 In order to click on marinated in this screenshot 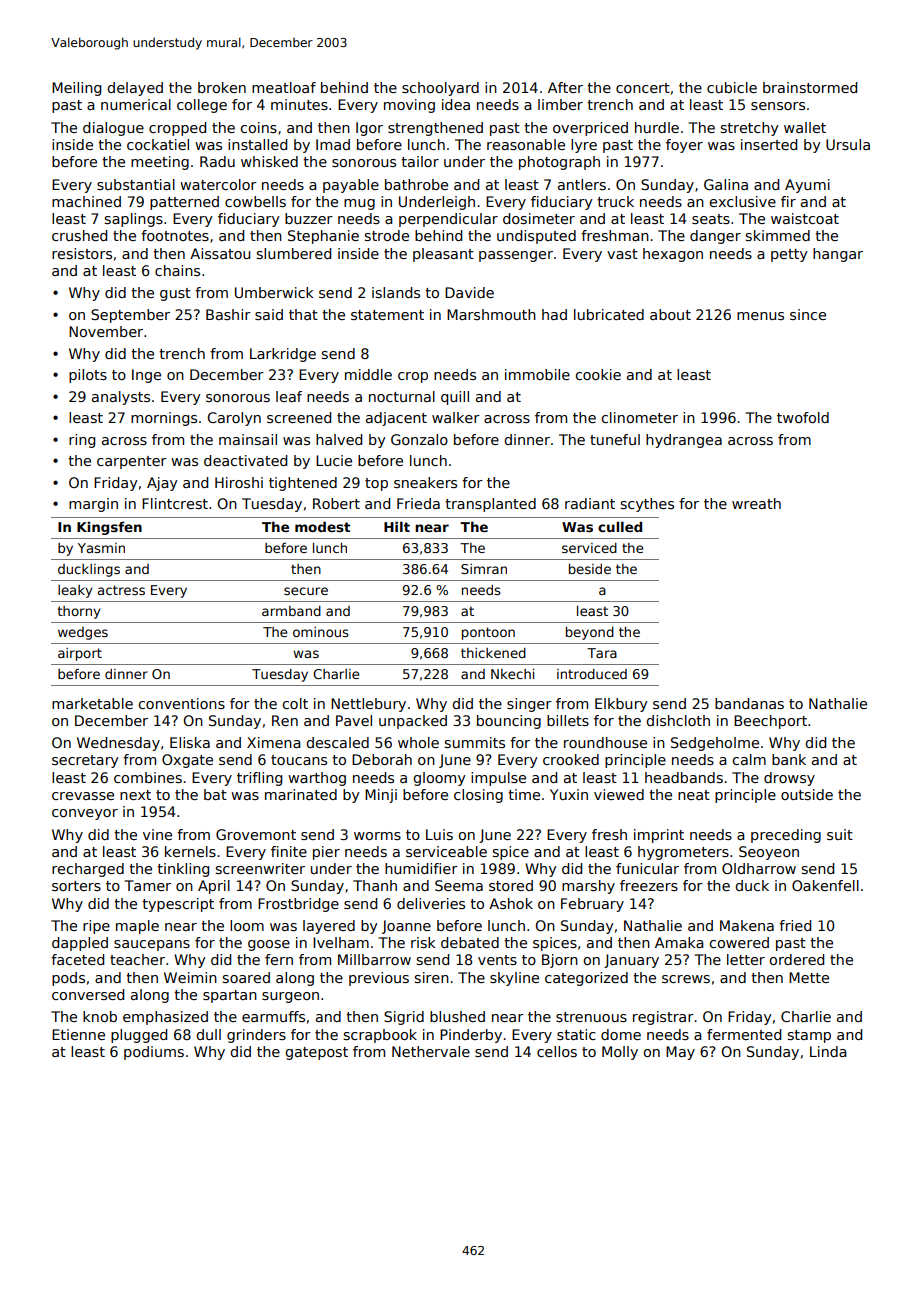, I will do `click(301, 794)`.
